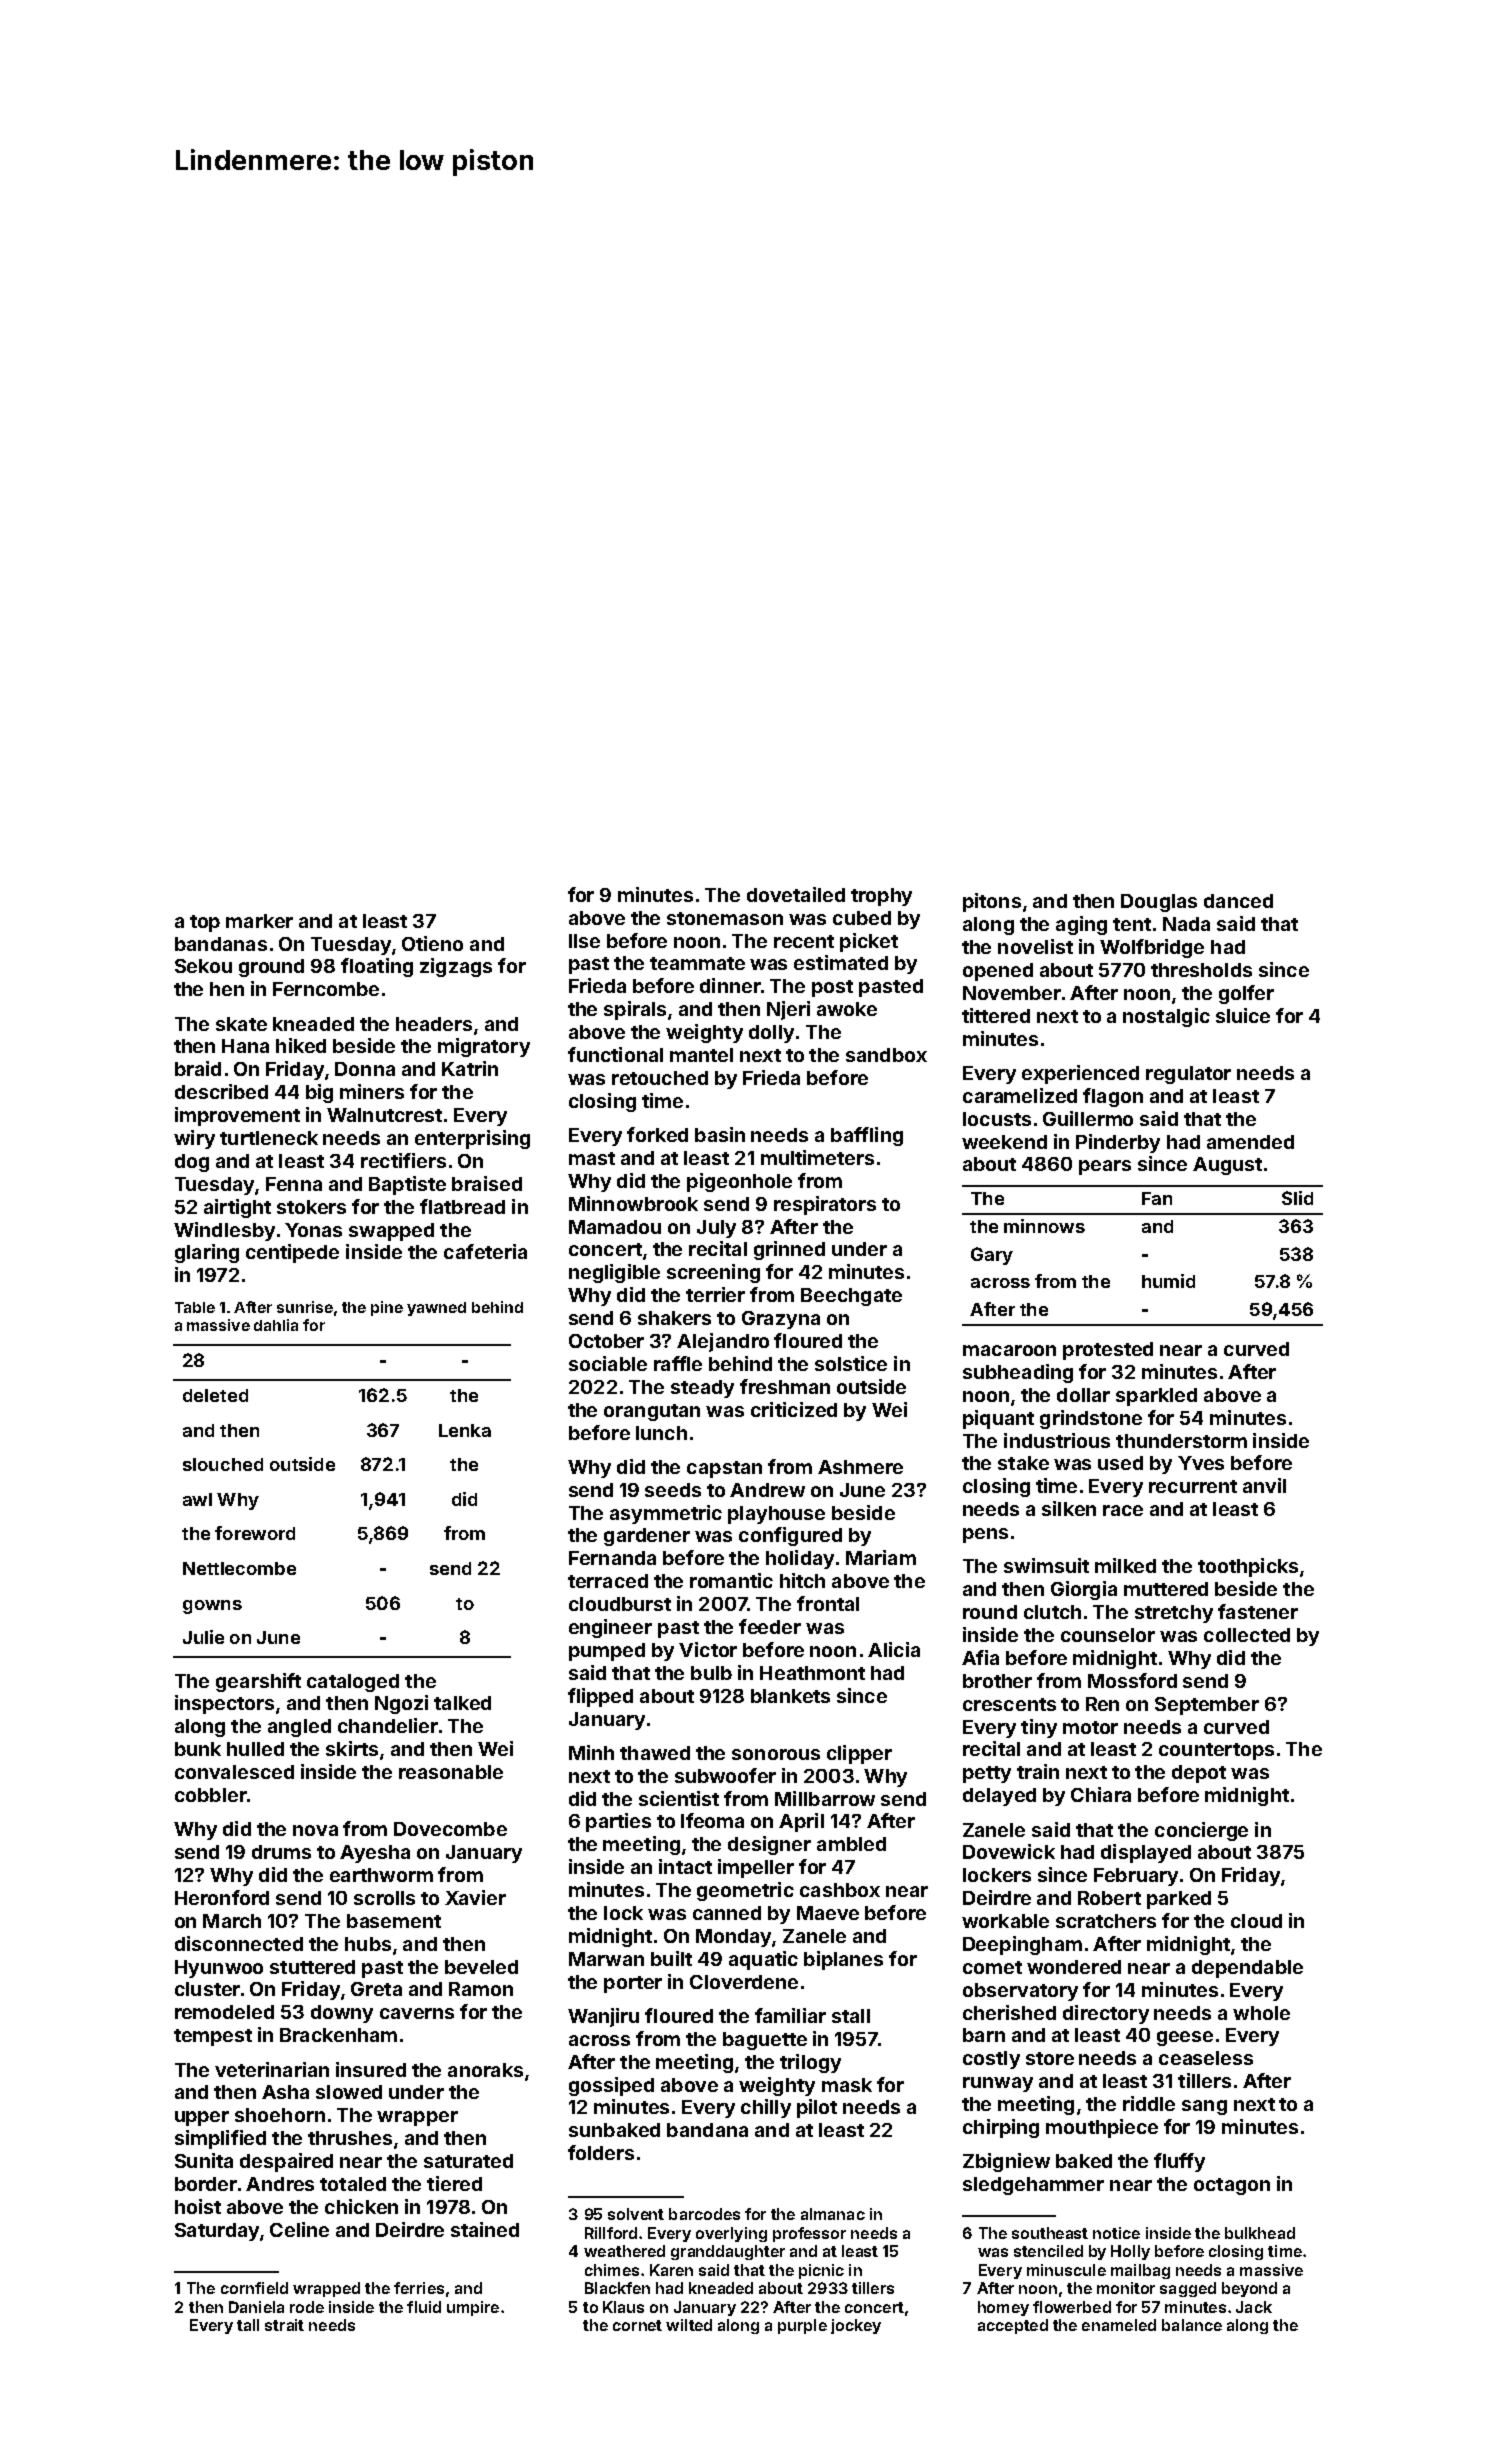  I want to click on Douglas, so click(1159, 903).
